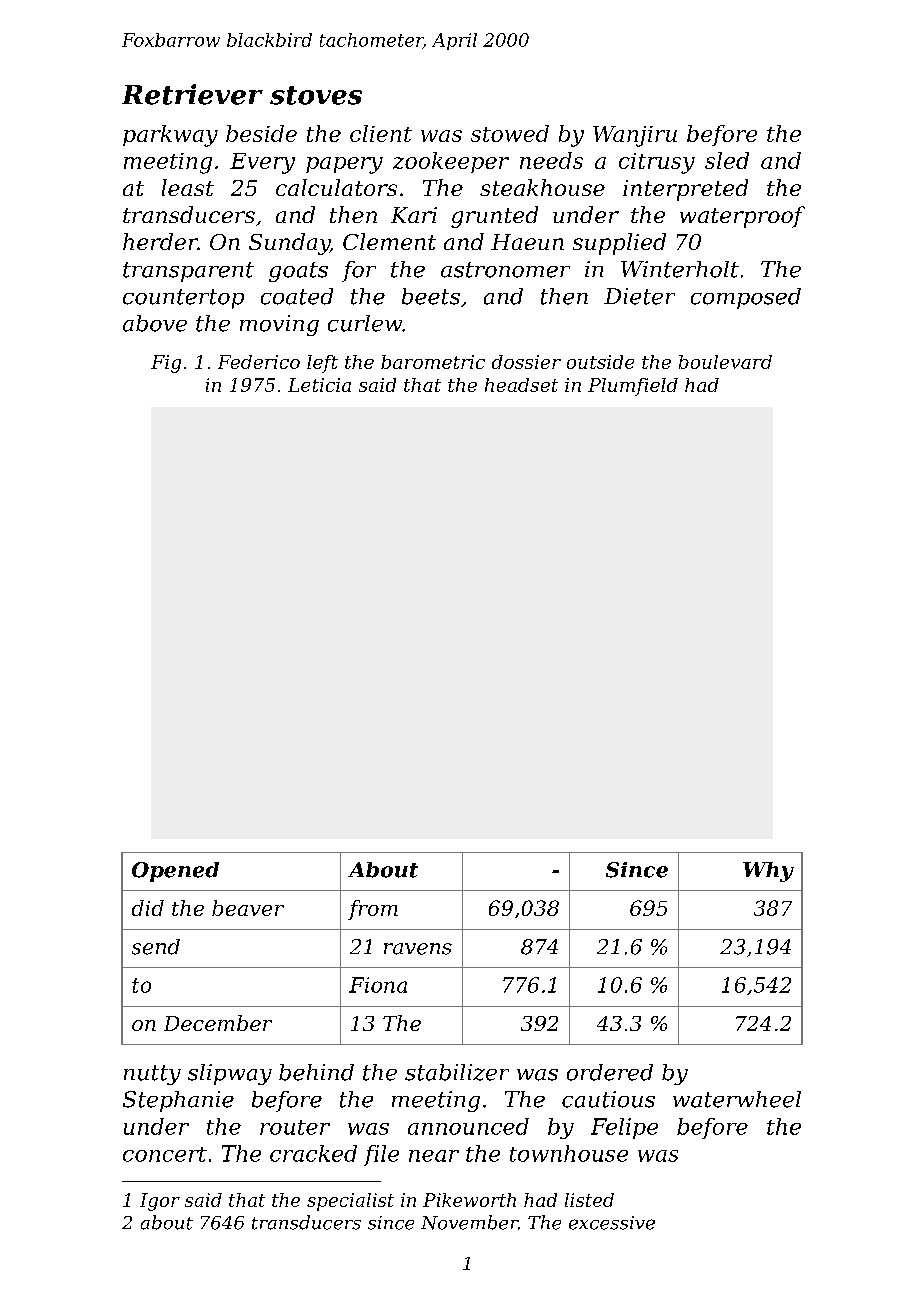  Describe the element at coordinates (521, 385) in the screenshot. I see `headset` at that location.
